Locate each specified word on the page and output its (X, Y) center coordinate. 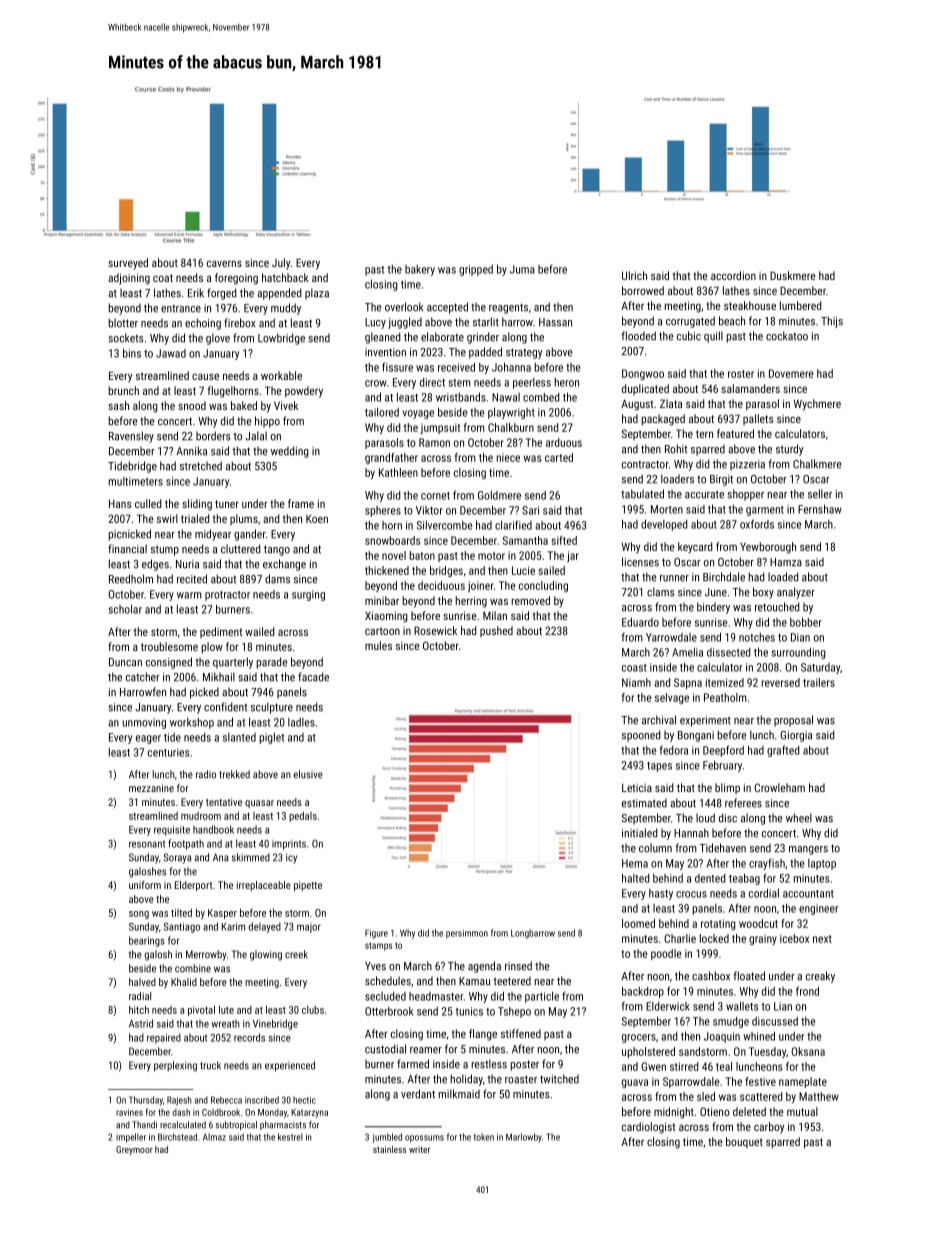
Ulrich (634, 275)
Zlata (671, 403)
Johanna (511, 367)
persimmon (467, 934)
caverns (224, 263)
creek (296, 954)
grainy (763, 939)
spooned (641, 736)
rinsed (518, 966)
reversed (781, 682)
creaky (820, 977)
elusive (308, 774)
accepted (447, 308)
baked (244, 405)
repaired (164, 1038)
